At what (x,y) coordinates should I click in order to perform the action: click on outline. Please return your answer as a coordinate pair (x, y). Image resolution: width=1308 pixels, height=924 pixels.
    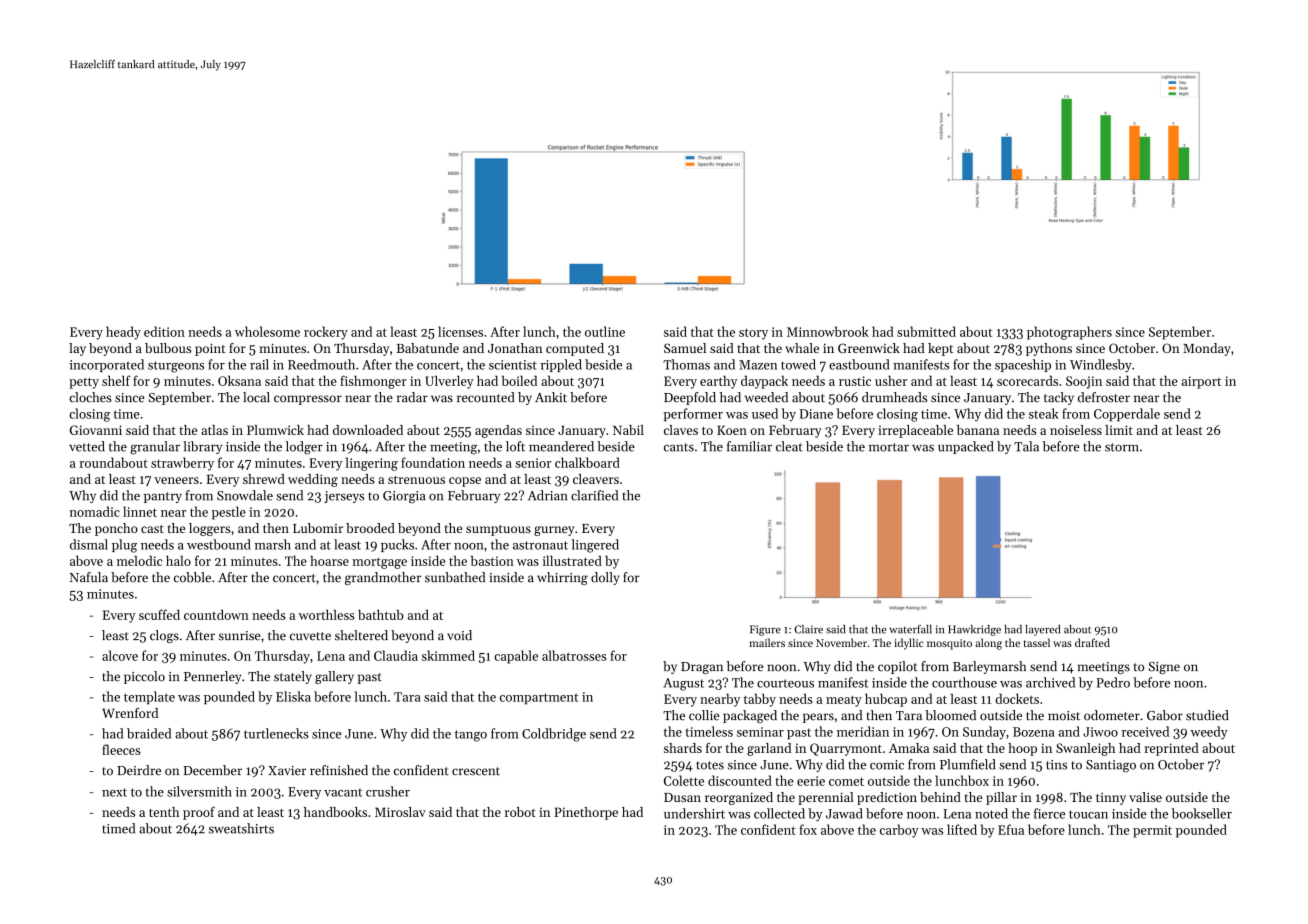
    Looking at the image, I should click on (605, 331).
